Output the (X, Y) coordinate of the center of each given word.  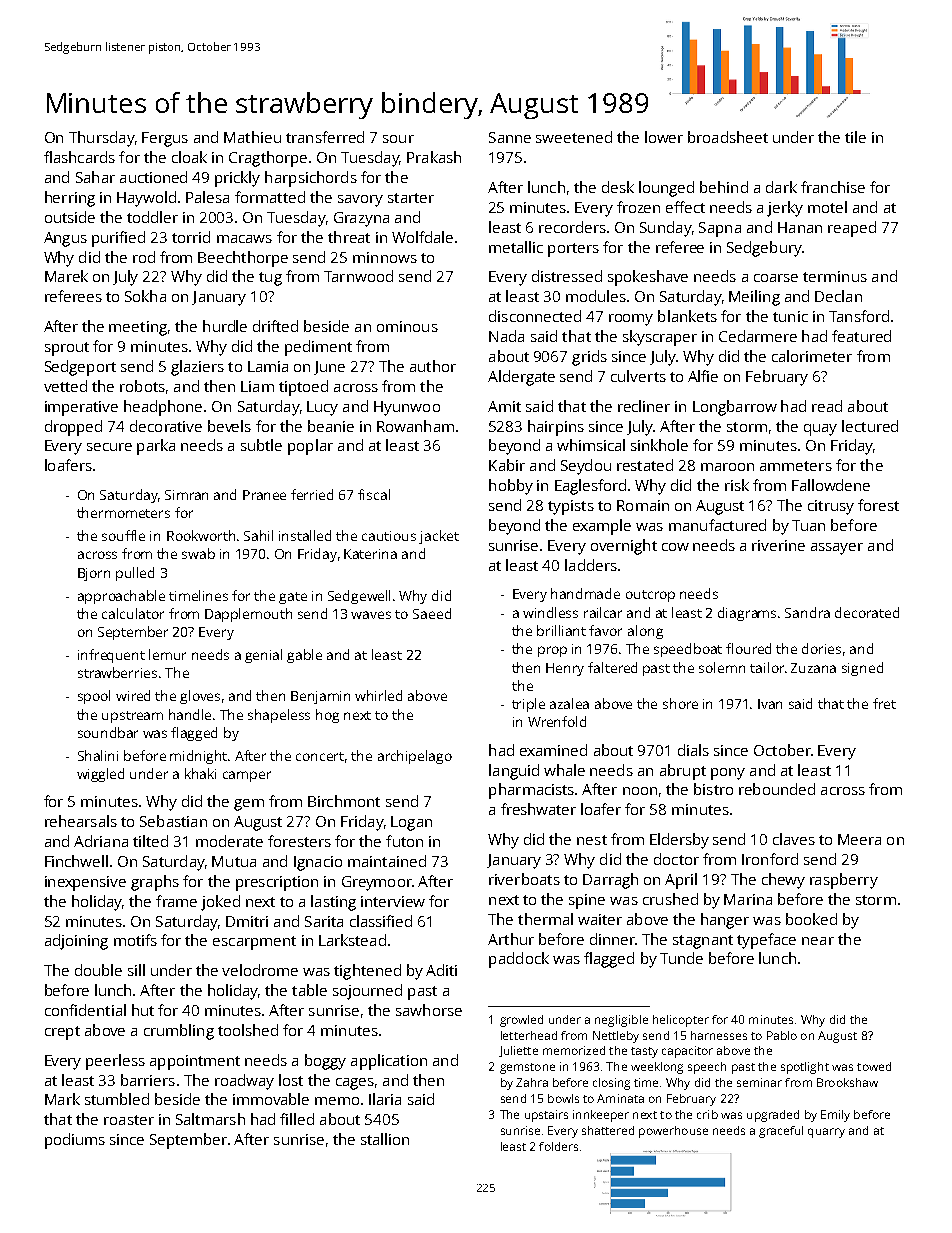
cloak (189, 157)
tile (855, 137)
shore (680, 703)
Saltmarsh (210, 1119)
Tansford (859, 316)
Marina (748, 899)
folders (558, 1146)
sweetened (574, 137)
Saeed (432, 613)
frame (176, 901)
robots (142, 386)
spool (94, 697)
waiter (600, 919)
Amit (504, 406)
